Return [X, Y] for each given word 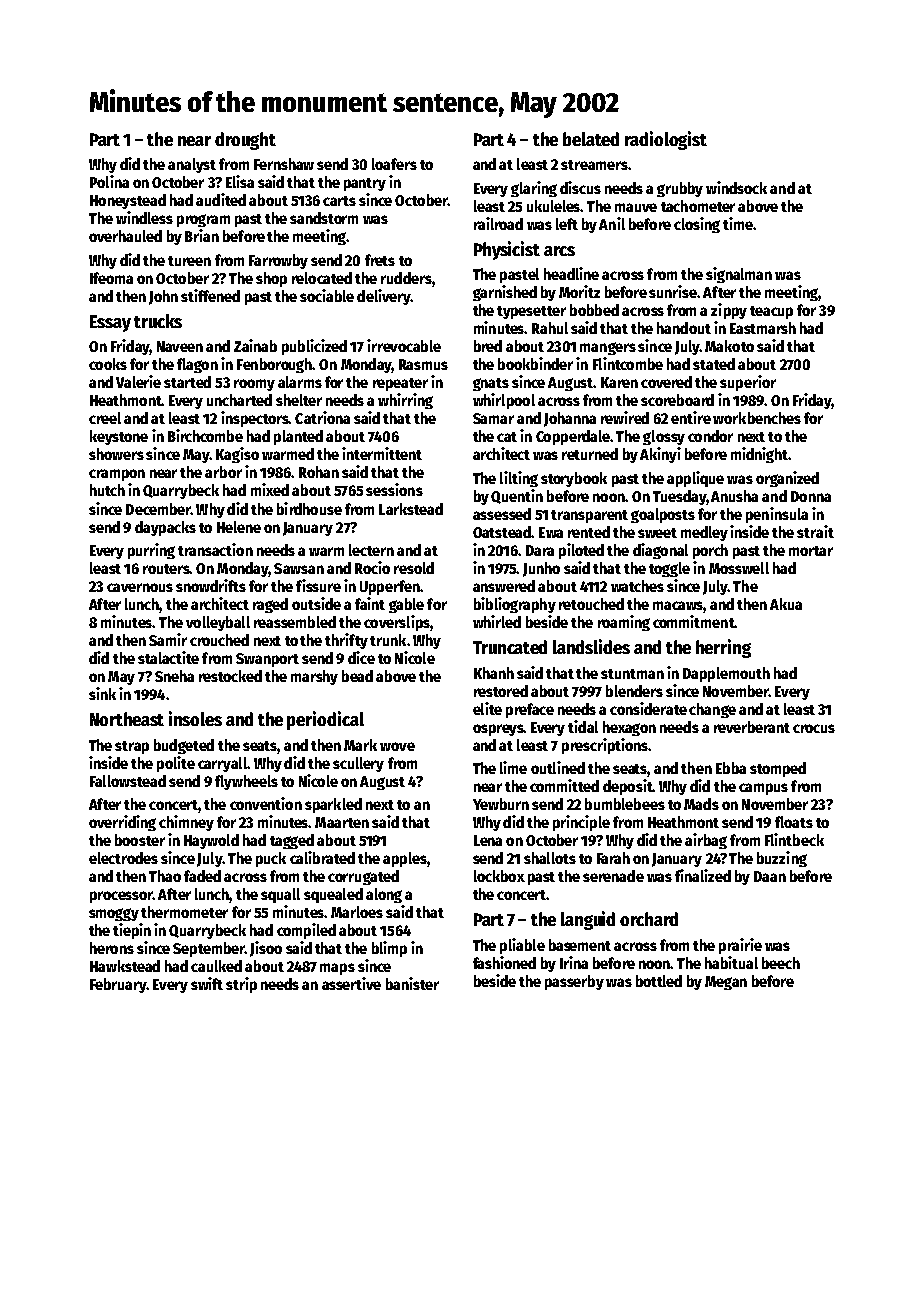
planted [298, 437]
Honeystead [128, 201]
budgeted [184, 746]
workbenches [757, 418]
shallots [550, 858]
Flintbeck [794, 839]
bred [488, 346]
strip [241, 985]
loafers [394, 164]
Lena [488, 840]
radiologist [666, 140]
